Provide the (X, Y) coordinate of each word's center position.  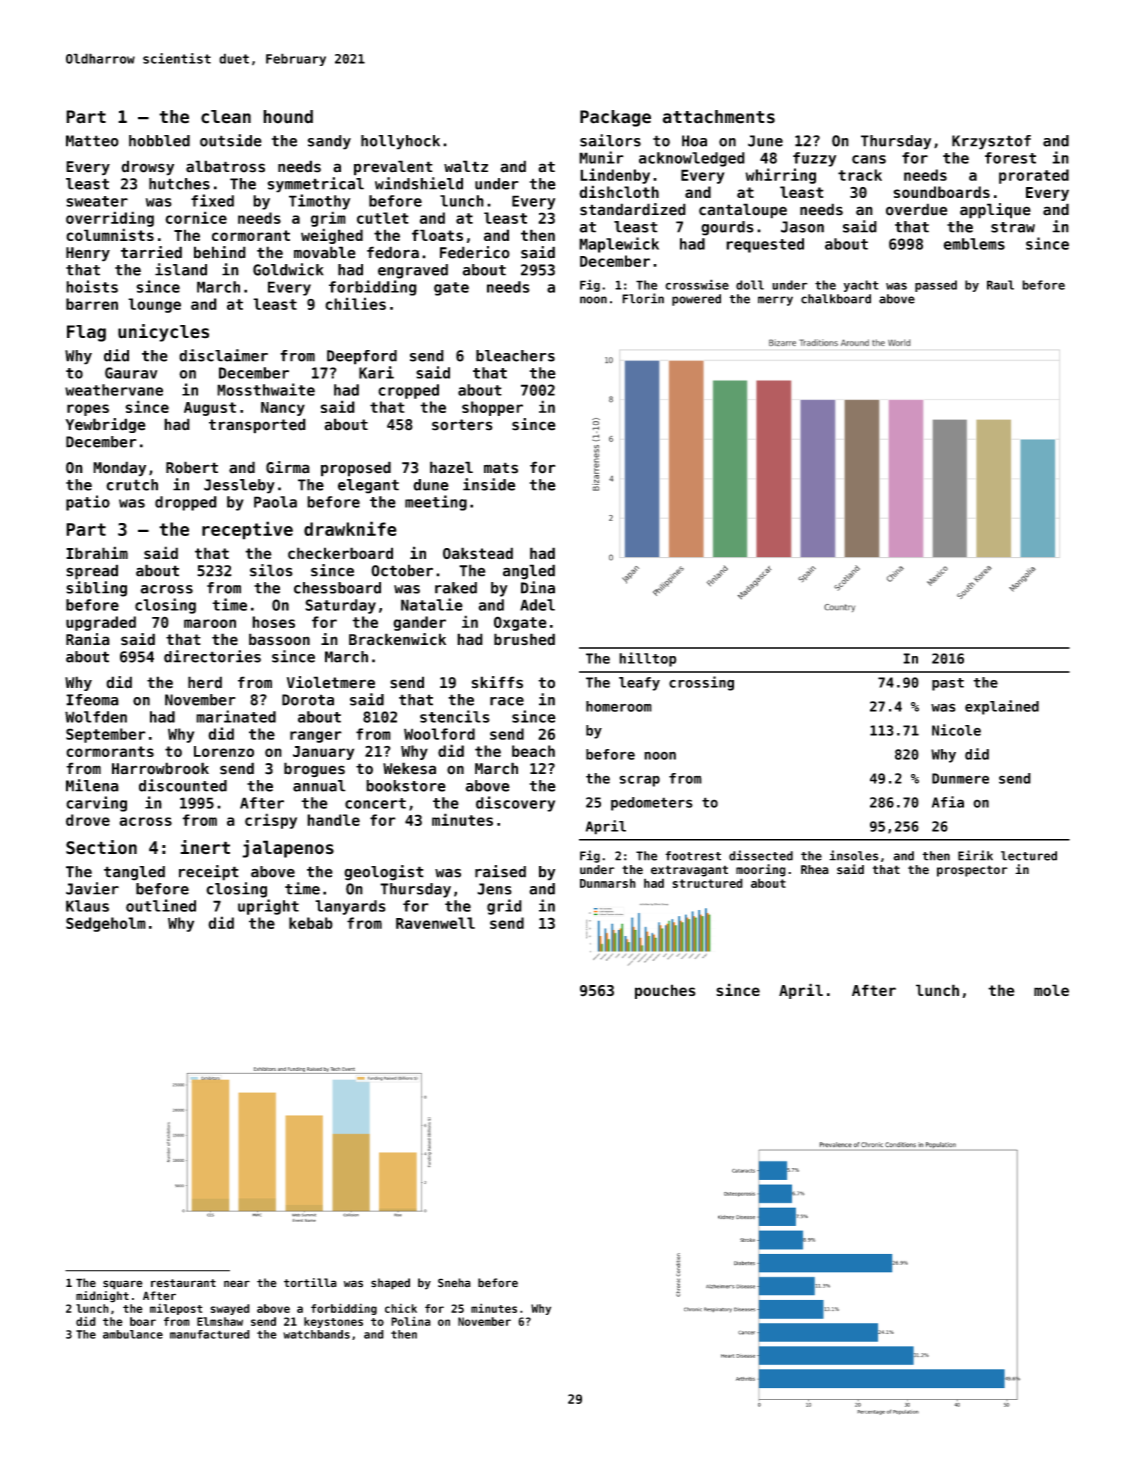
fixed (212, 200)
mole (1051, 990)
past (948, 684)
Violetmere (331, 682)
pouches (665, 991)
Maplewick (619, 245)
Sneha (454, 1283)
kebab (311, 923)
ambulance (133, 1334)
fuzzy (814, 159)
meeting (436, 503)
